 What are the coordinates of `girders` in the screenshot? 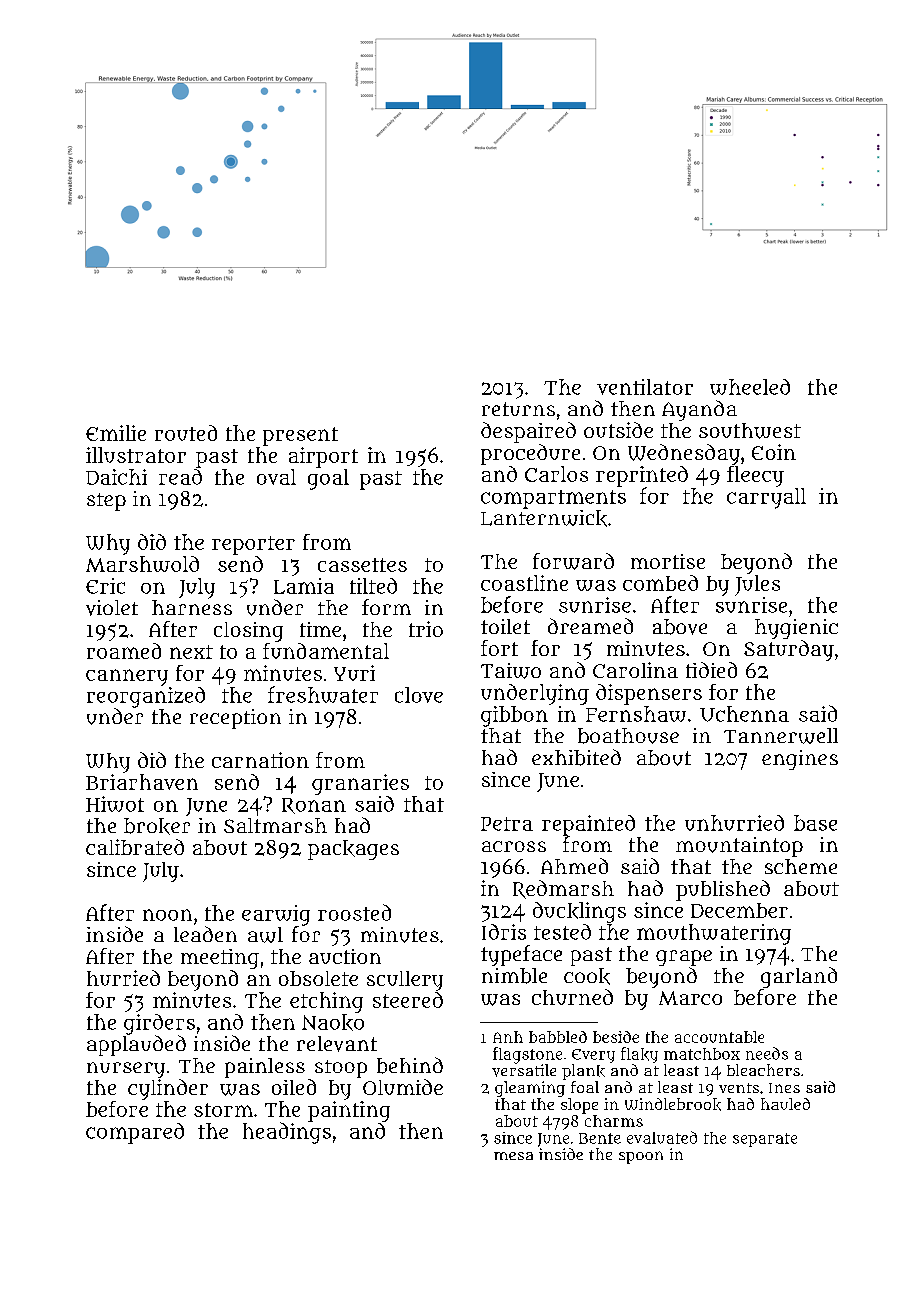 It's located at (159, 1024).
